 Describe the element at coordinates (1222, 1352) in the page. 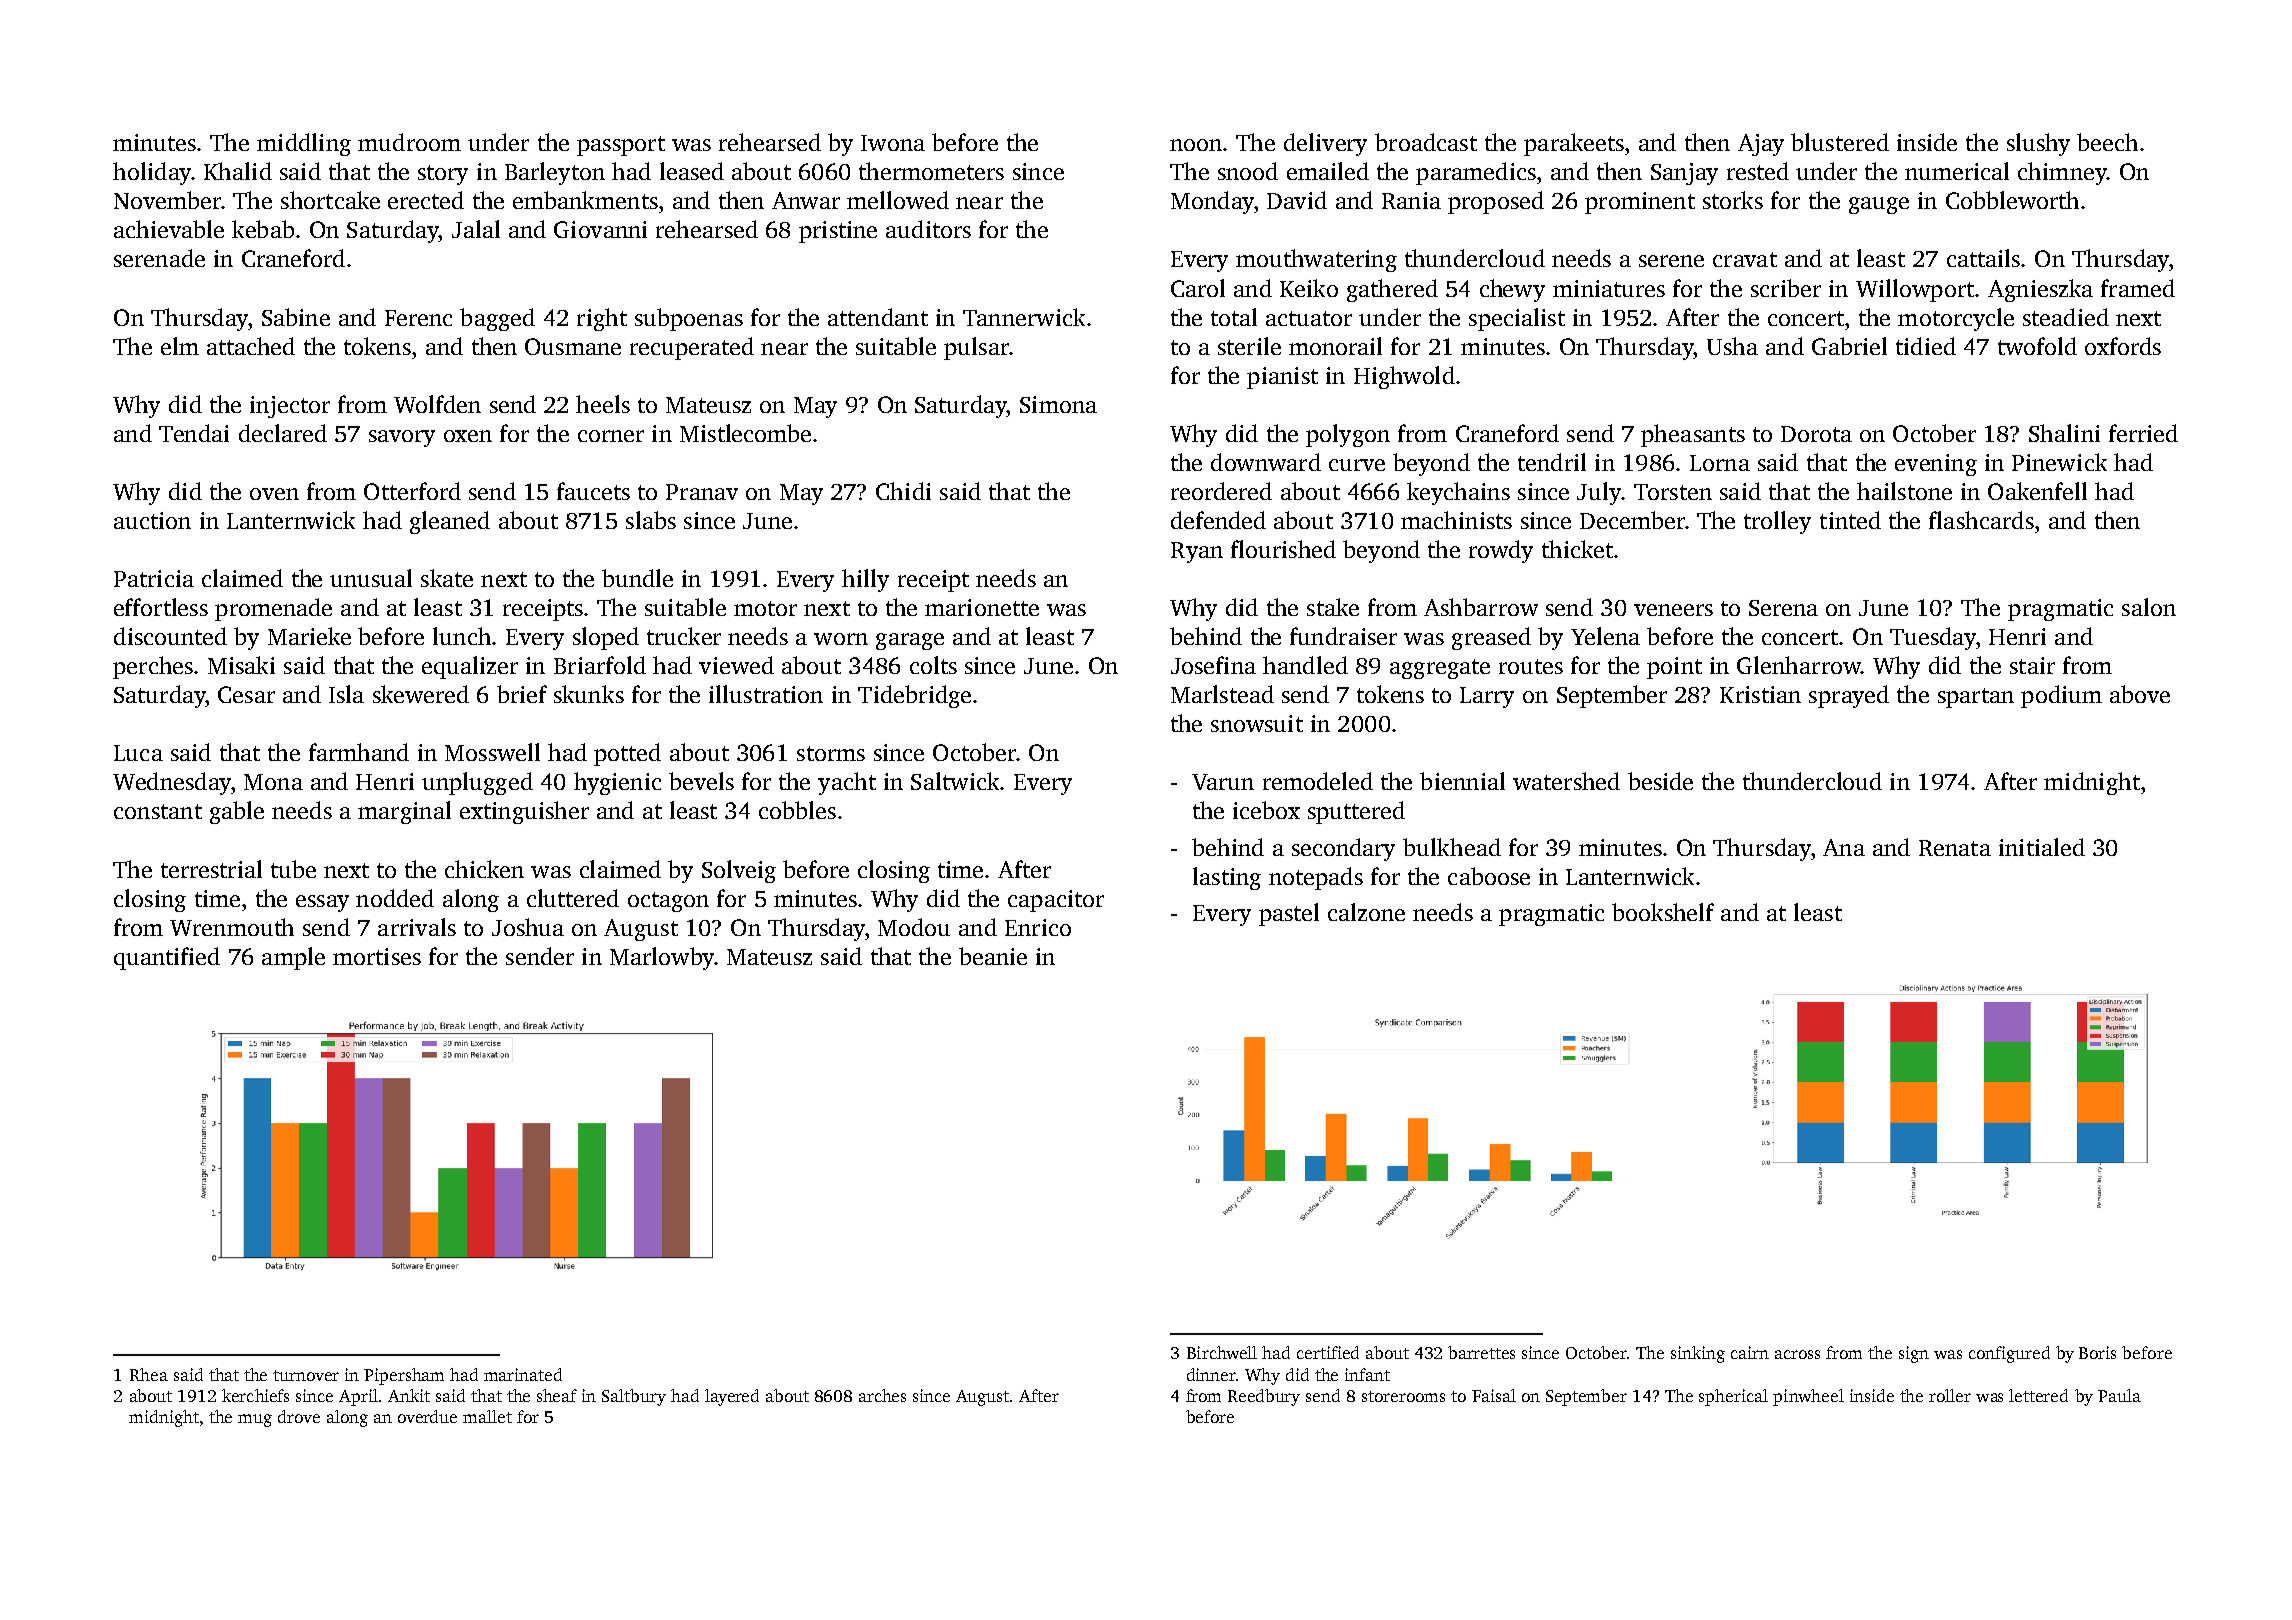

I see `Birchwell` at that location.
